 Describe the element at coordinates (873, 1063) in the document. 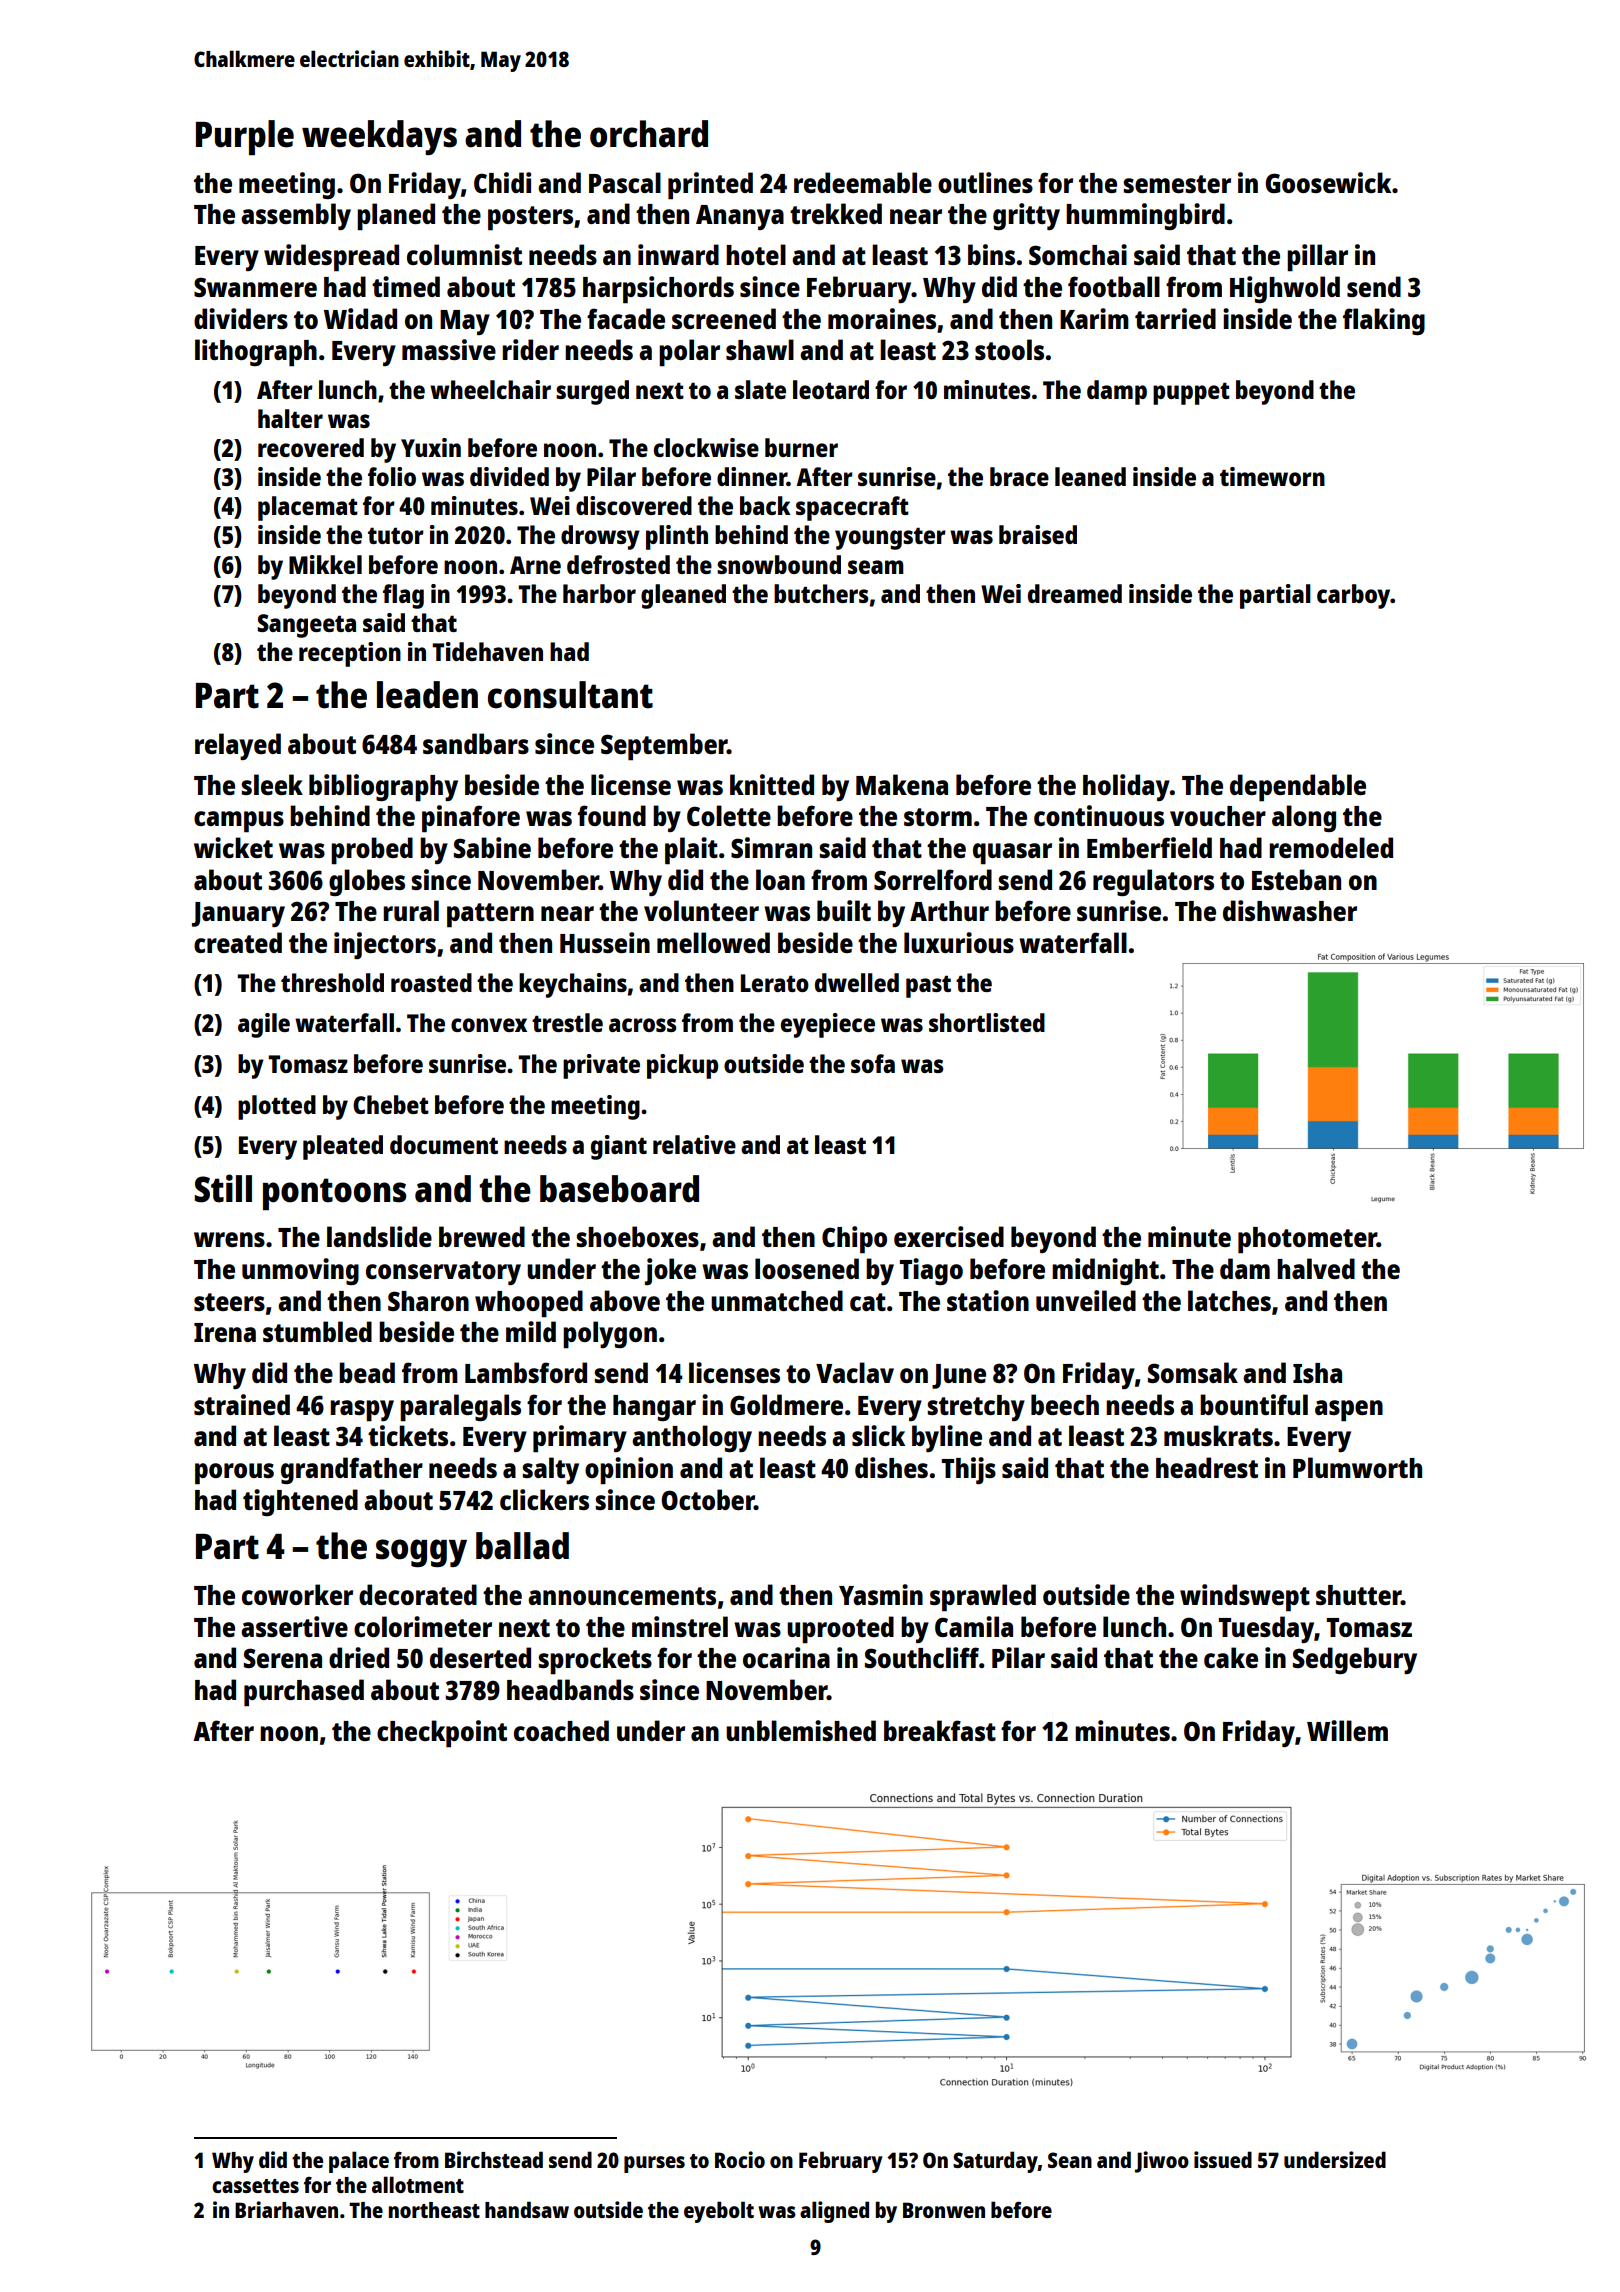

I see `sofa` at that location.
